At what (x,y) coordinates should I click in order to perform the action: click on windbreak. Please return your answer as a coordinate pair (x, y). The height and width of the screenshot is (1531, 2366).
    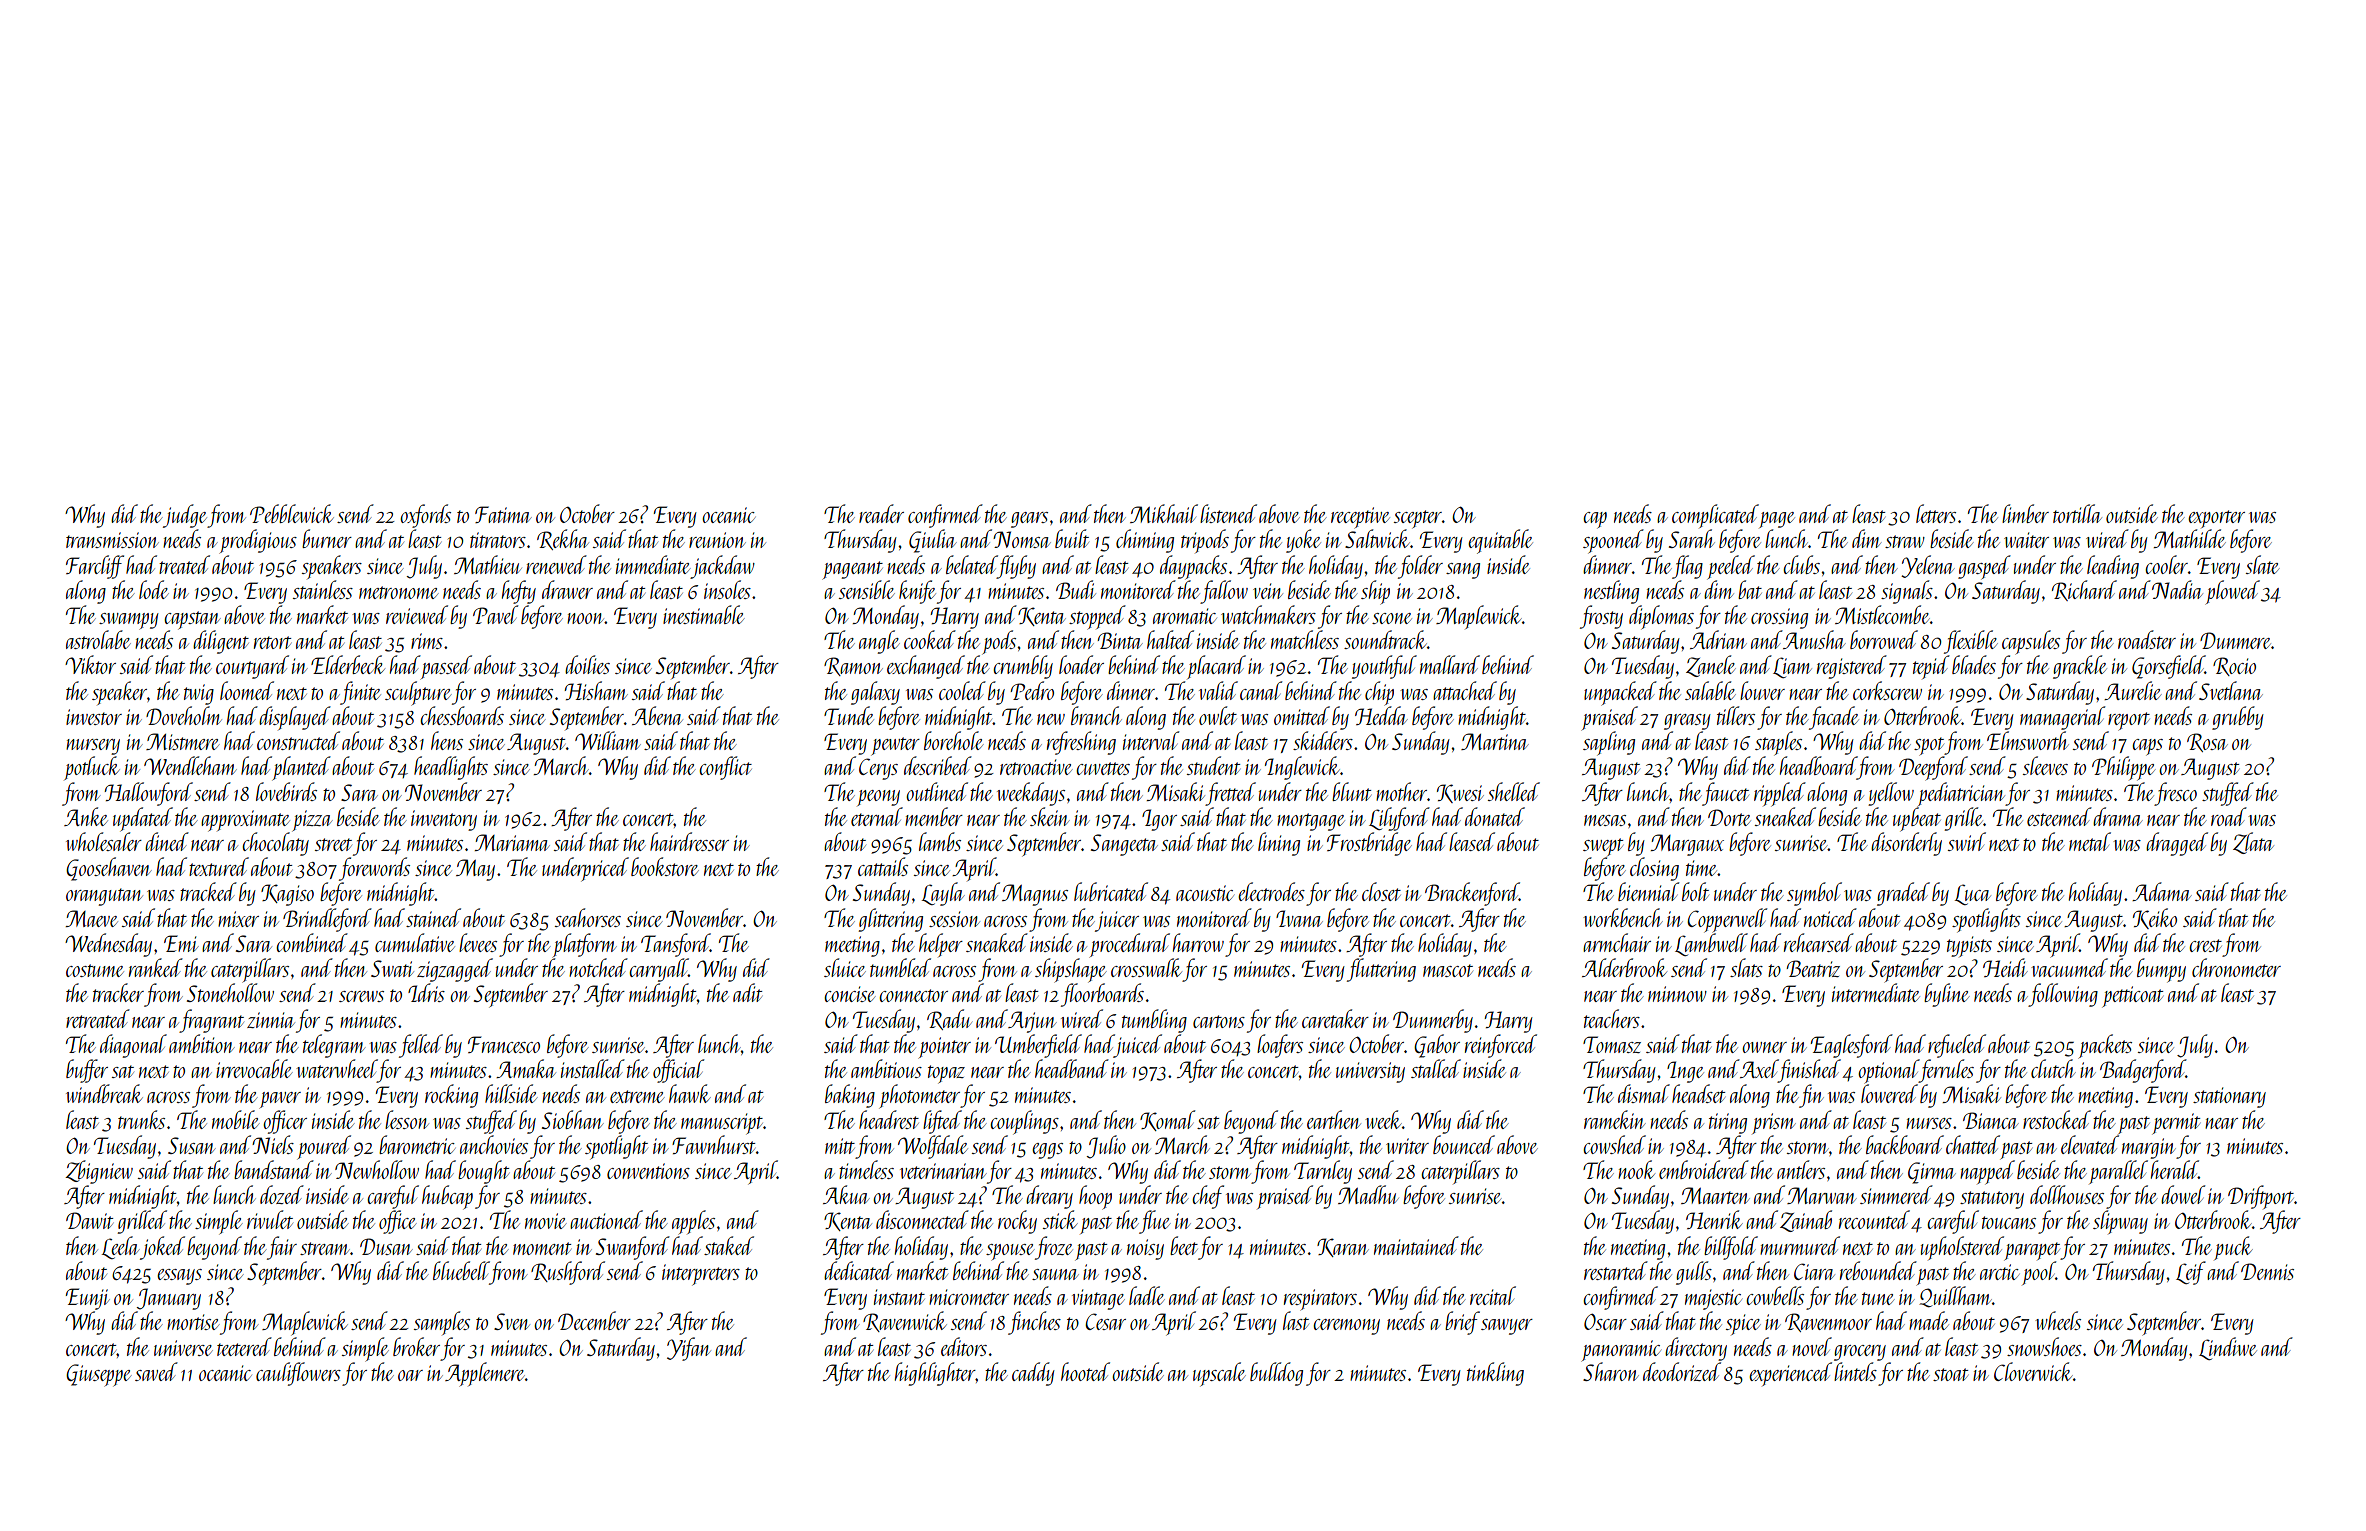
    Looking at the image, I should click on (104, 1093).
